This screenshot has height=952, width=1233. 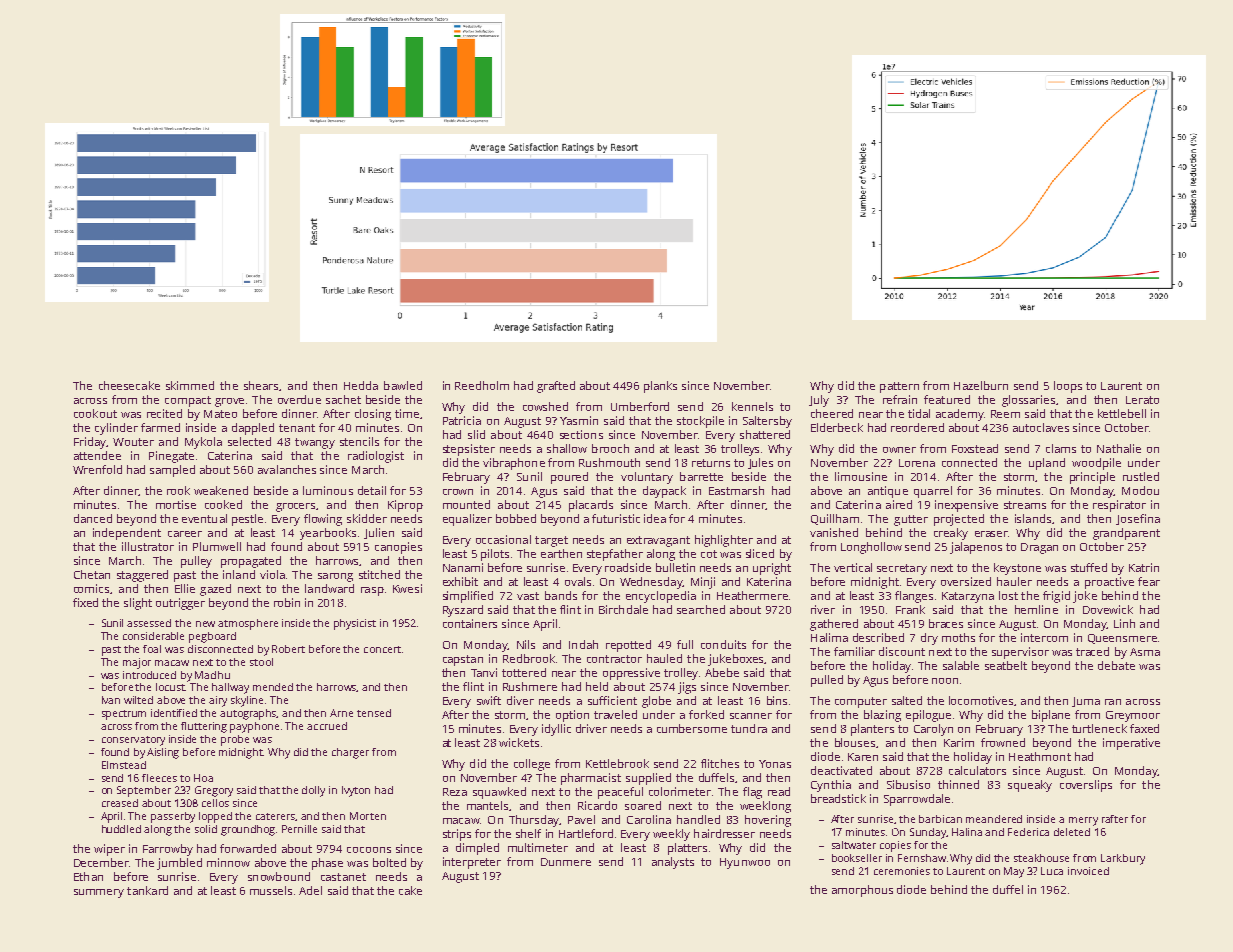 I want to click on Adel, so click(x=310, y=890).
